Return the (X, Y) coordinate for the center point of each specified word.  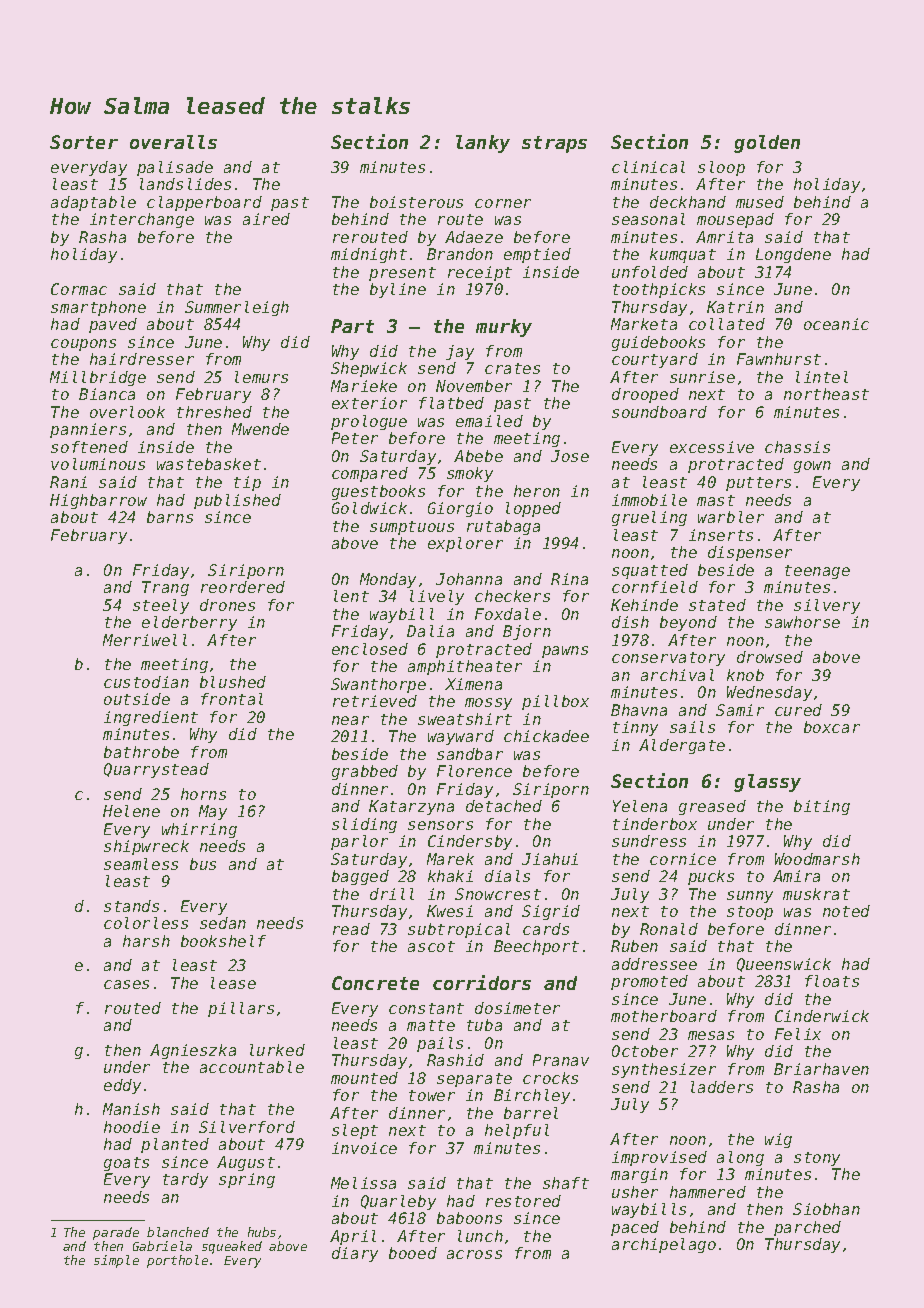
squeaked (232, 1247)
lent (351, 596)
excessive (712, 447)
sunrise (702, 377)
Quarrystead (156, 770)
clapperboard (204, 203)
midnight (369, 255)
